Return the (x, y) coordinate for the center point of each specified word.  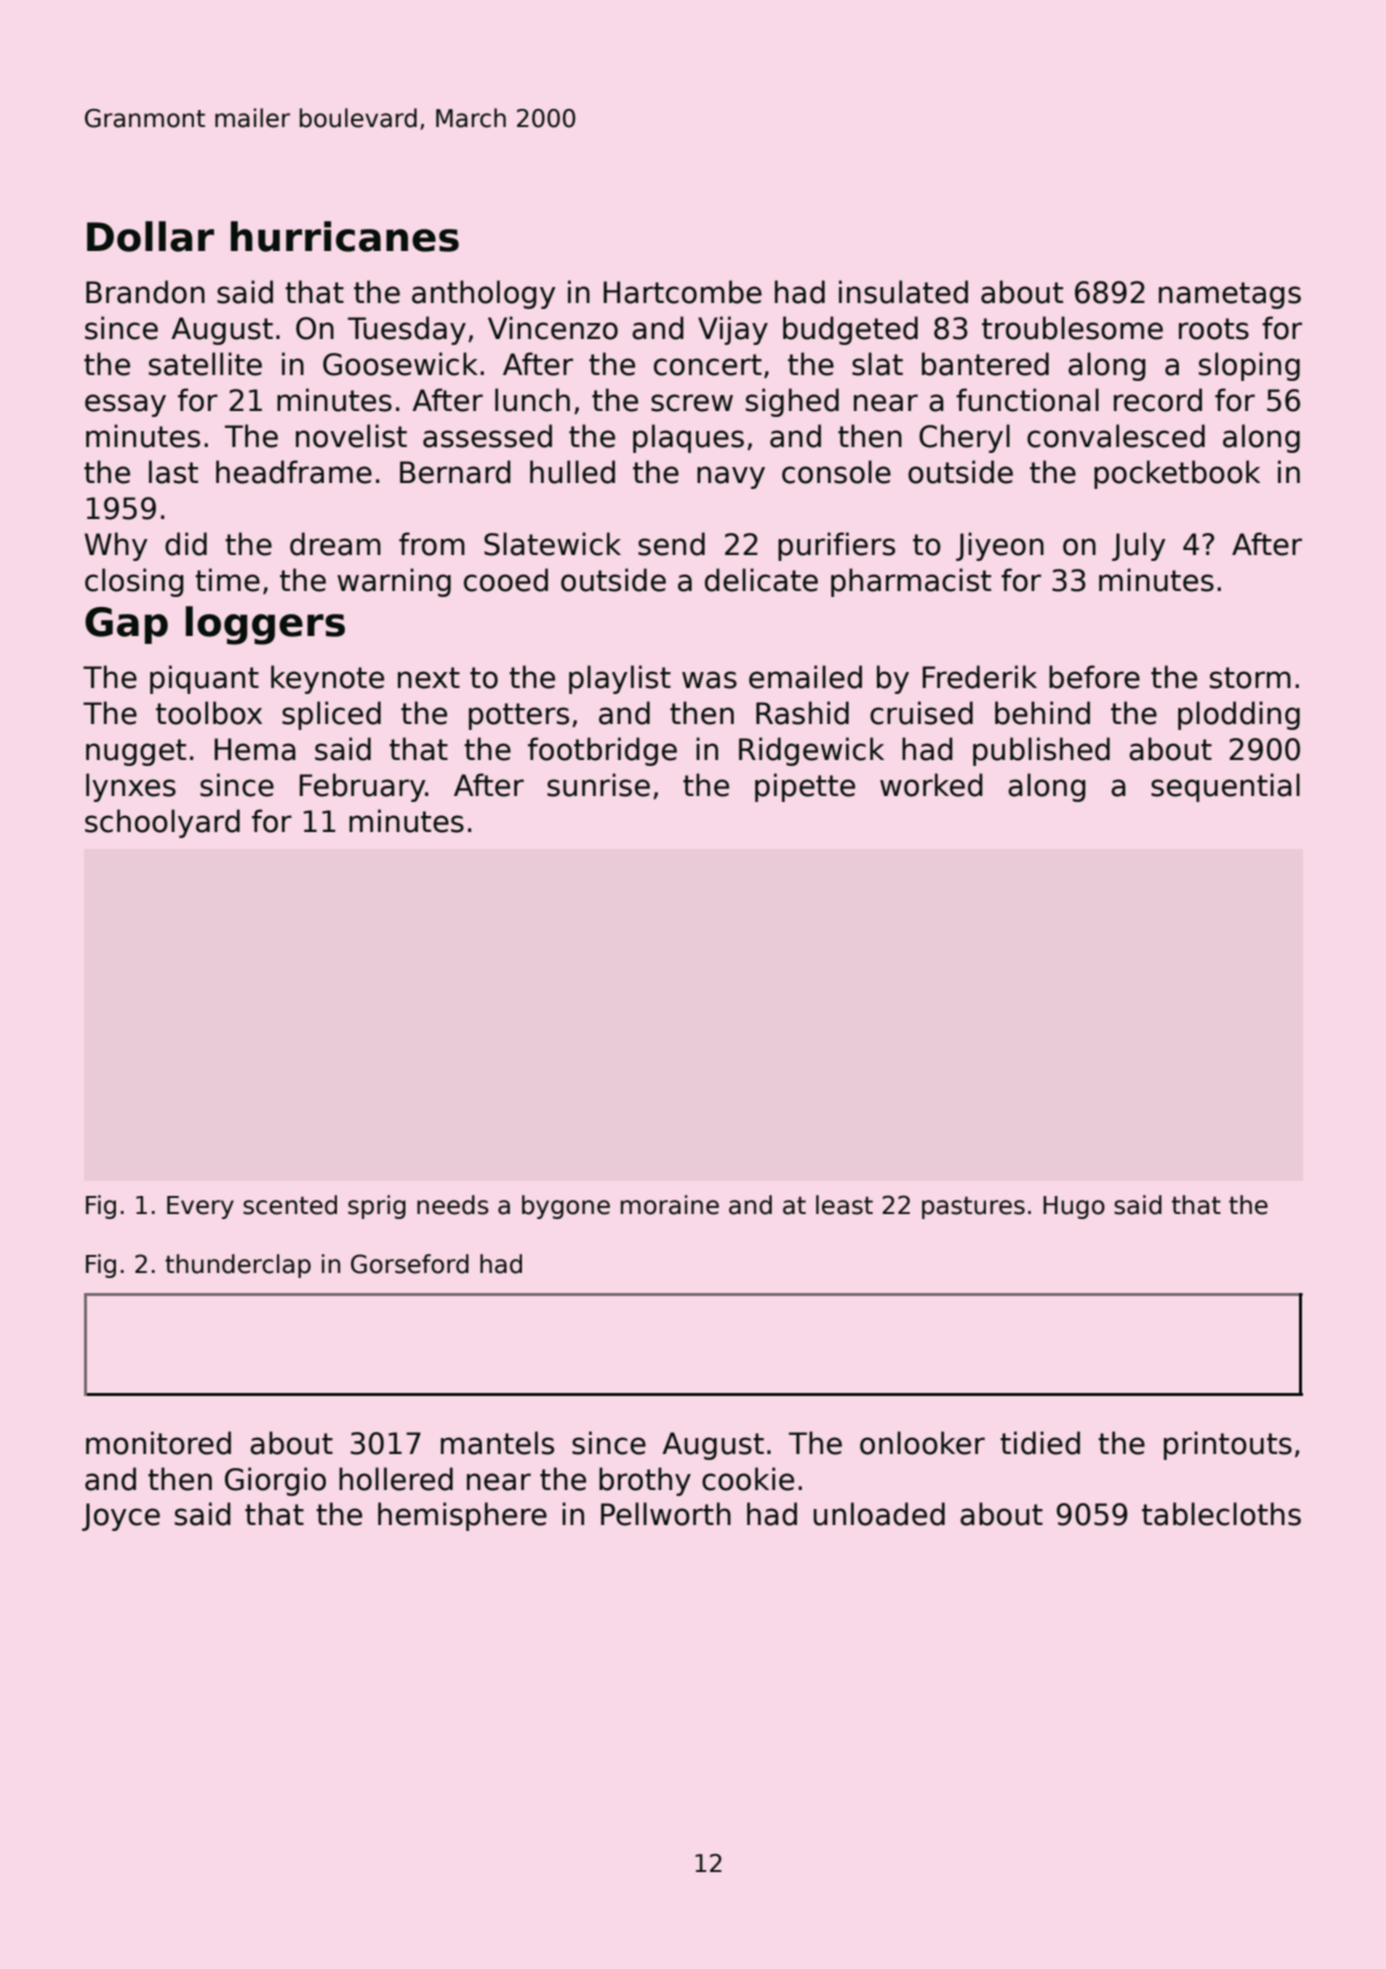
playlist (620, 679)
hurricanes (345, 236)
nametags (1230, 295)
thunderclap (238, 1266)
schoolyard (162, 823)
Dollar (150, 236)
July (1139, 546)
